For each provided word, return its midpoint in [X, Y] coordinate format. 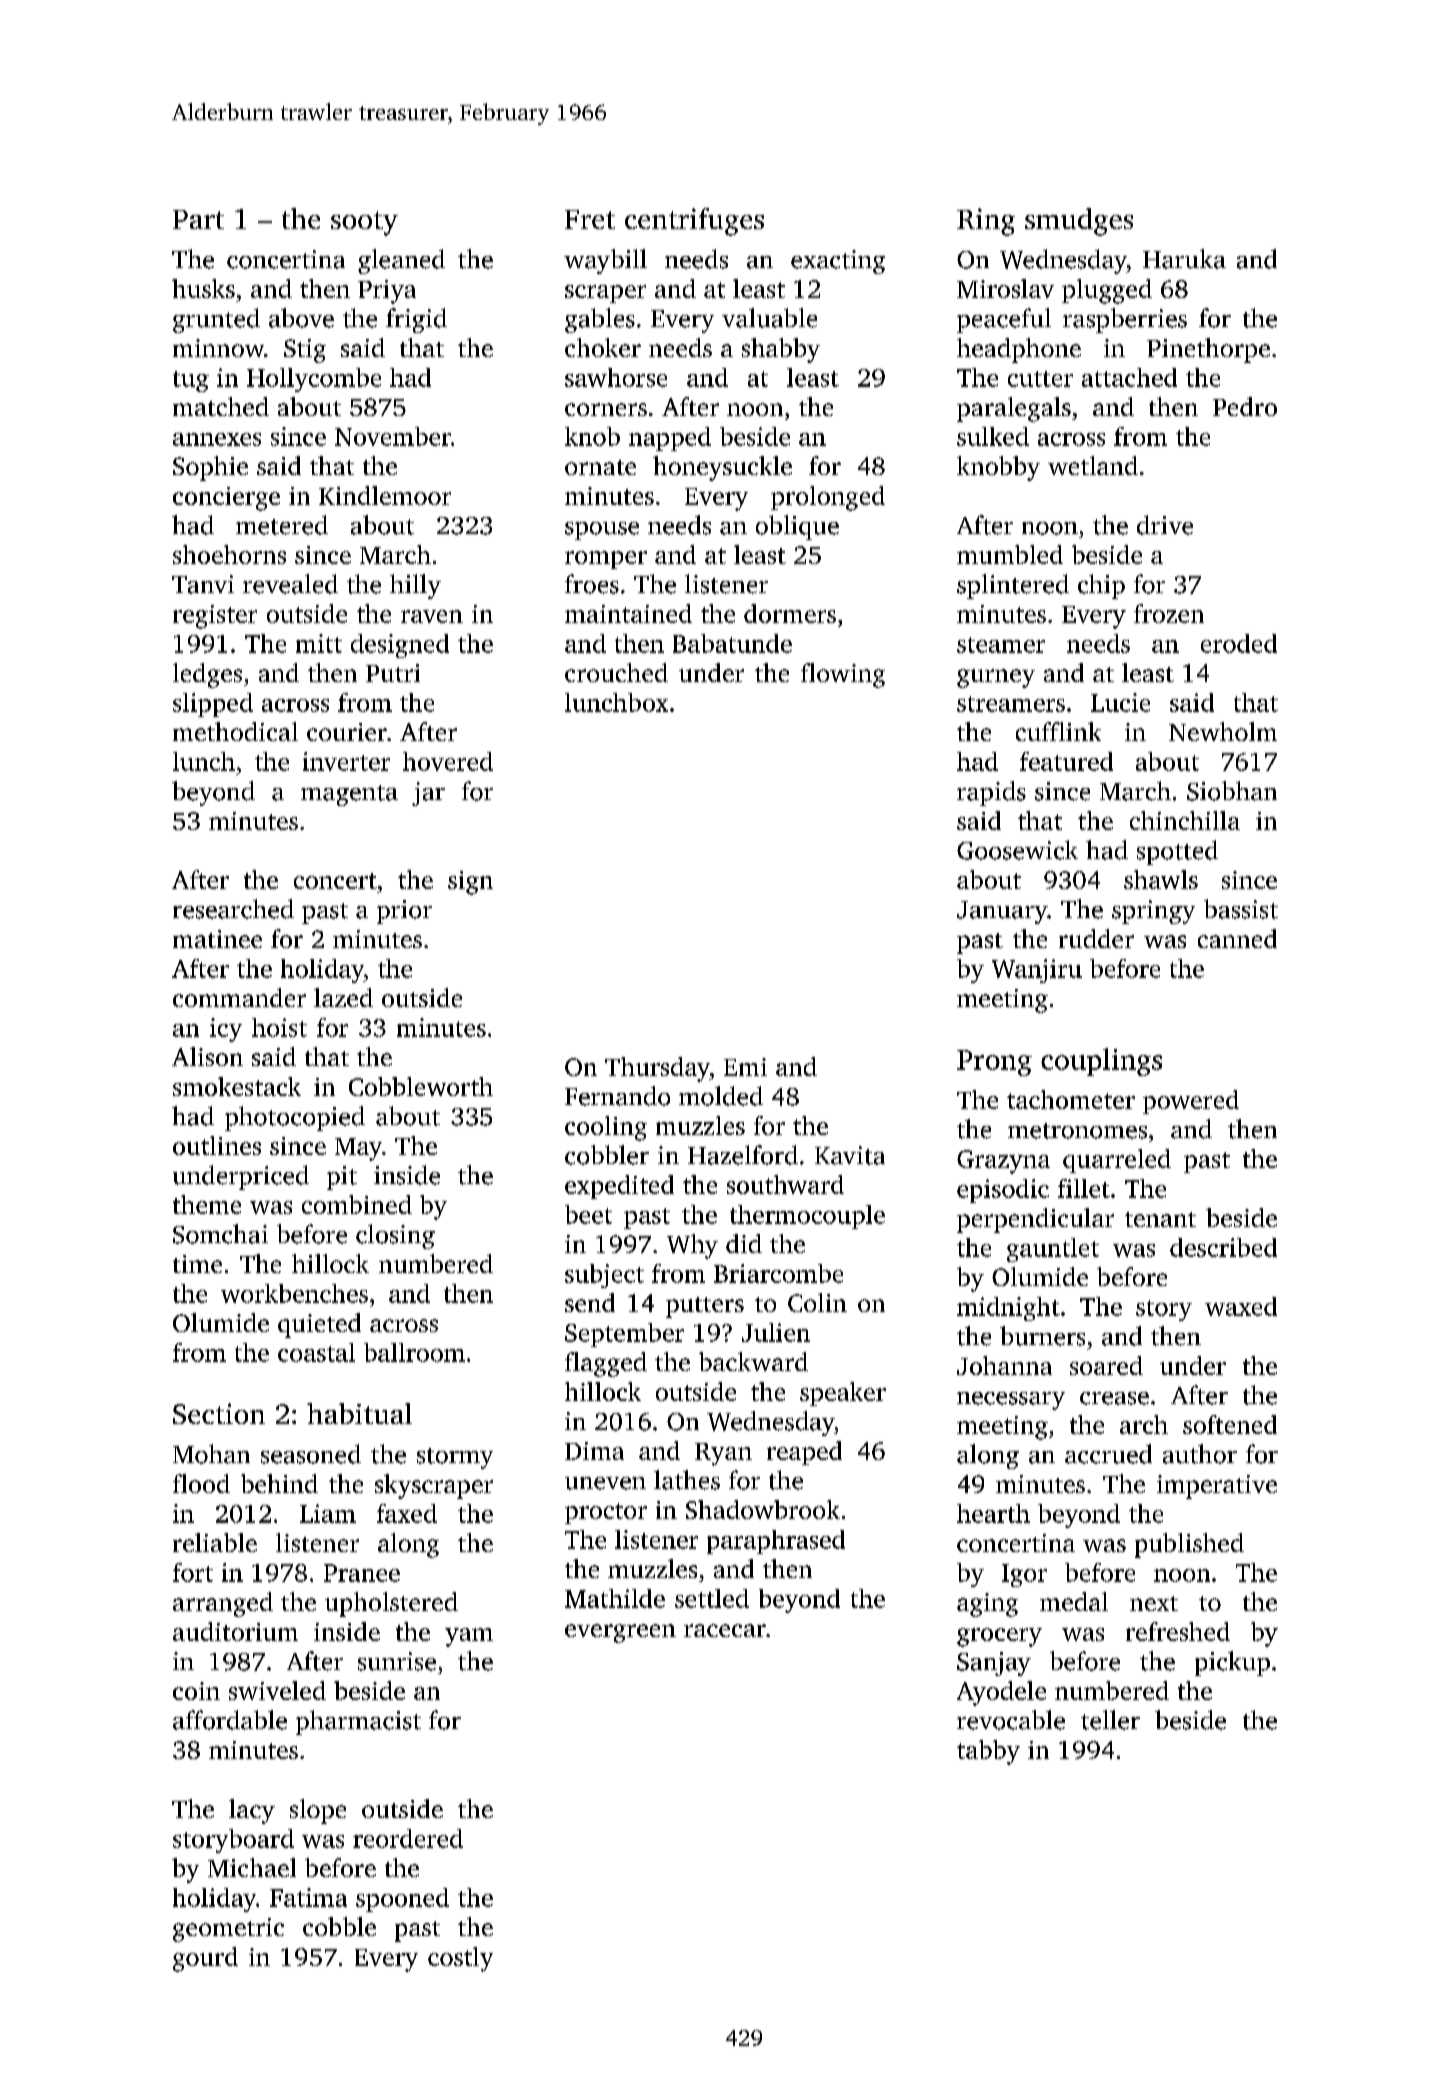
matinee [217, 939]
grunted [216, 320]
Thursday [657, 1069]
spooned [402, 1900]
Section [219, 1413]
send [590, 1302]
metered [282, 525]
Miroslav [1005, 288]
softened [1230, 1424]
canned [1237, 938]
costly [460, 1959]
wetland [1093, 465]
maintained [628, 613]
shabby [781, 350]
